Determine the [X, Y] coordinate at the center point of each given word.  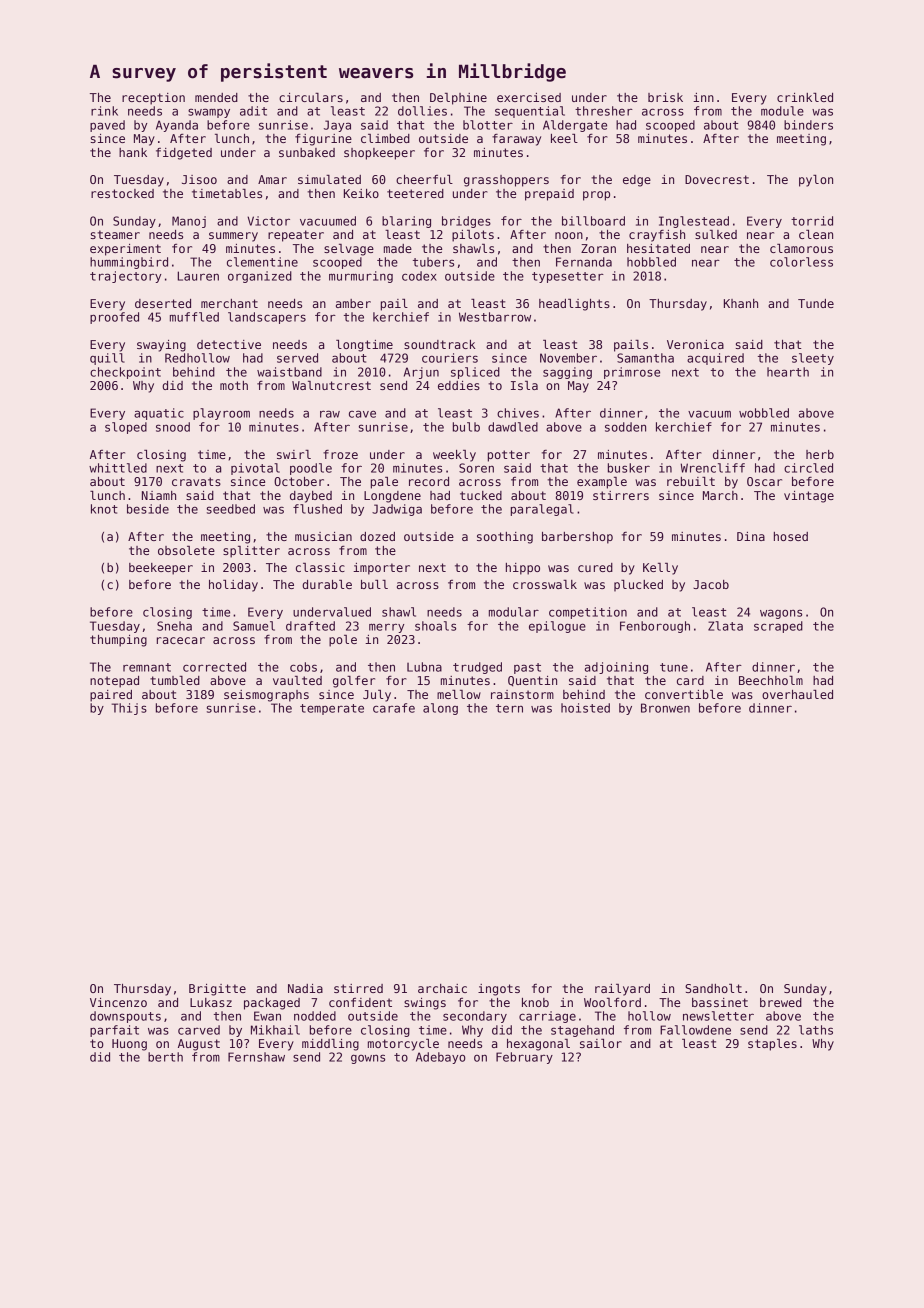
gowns [368, 1059]
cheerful [424, 179]
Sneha [174, 626]
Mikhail [275, 1030]
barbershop [577, 538]
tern [509, 708]
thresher [604, 111]
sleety [813, 359]
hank [133, 152]
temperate [332, 709]
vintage [809, 497]
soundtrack [439, 344]
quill [107, 359]
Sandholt [713, 988]
